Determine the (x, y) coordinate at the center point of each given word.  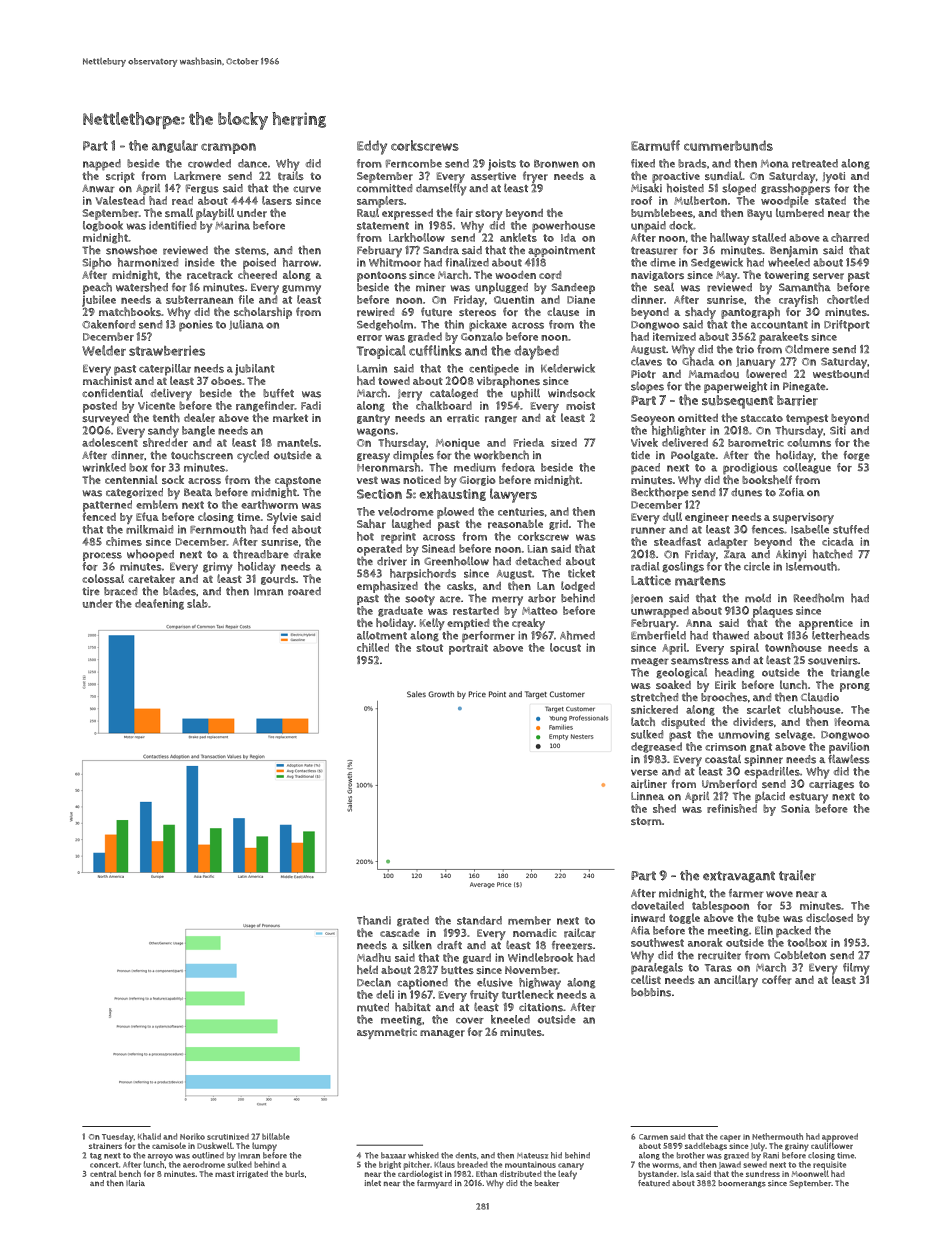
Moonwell (810, 1173)
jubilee (99, 301)
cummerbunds (728, 145)
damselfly (441, 190)
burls (294, 1173)
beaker (547, 1183)
